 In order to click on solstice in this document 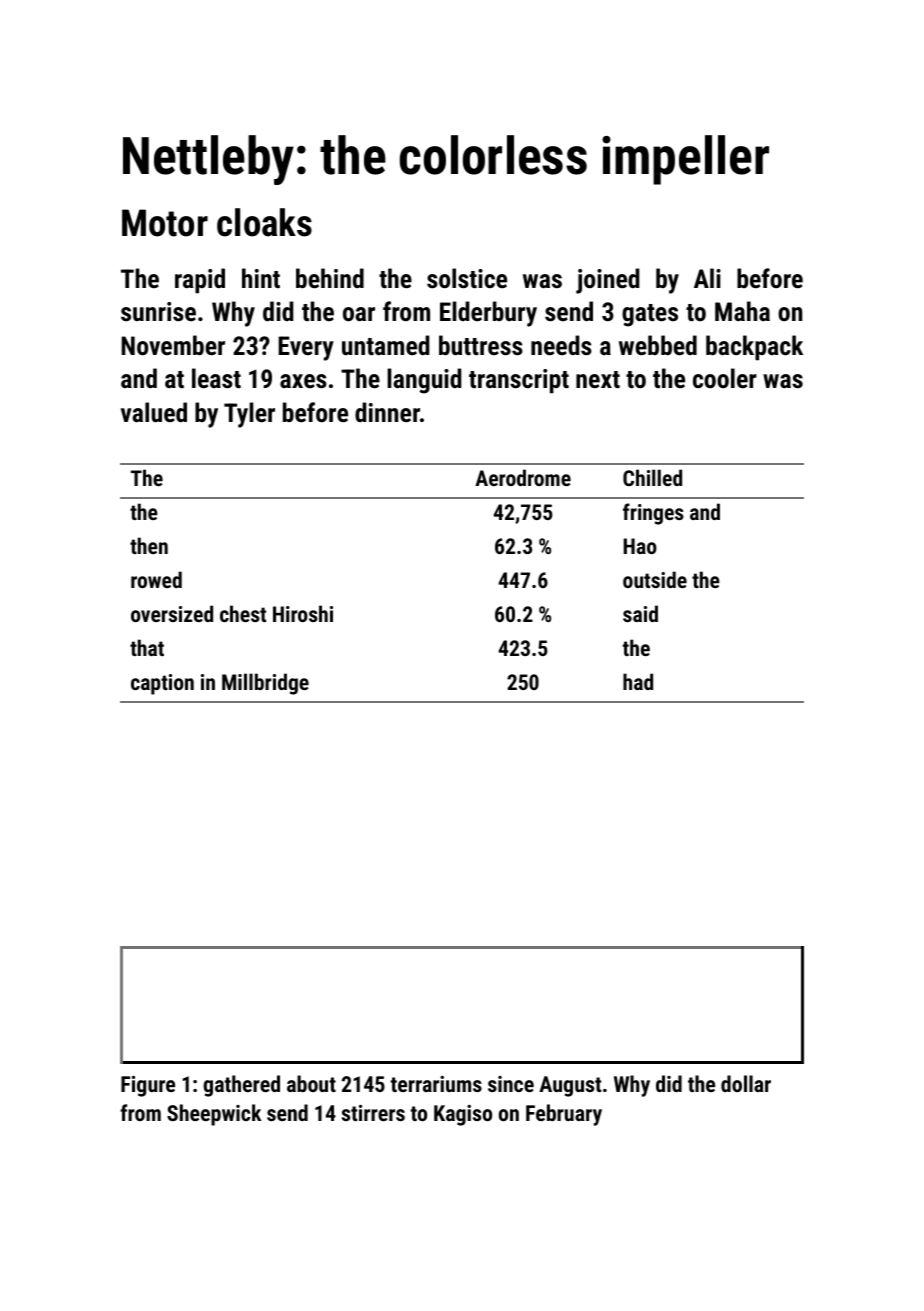, I will do `click(467, 278)`.
